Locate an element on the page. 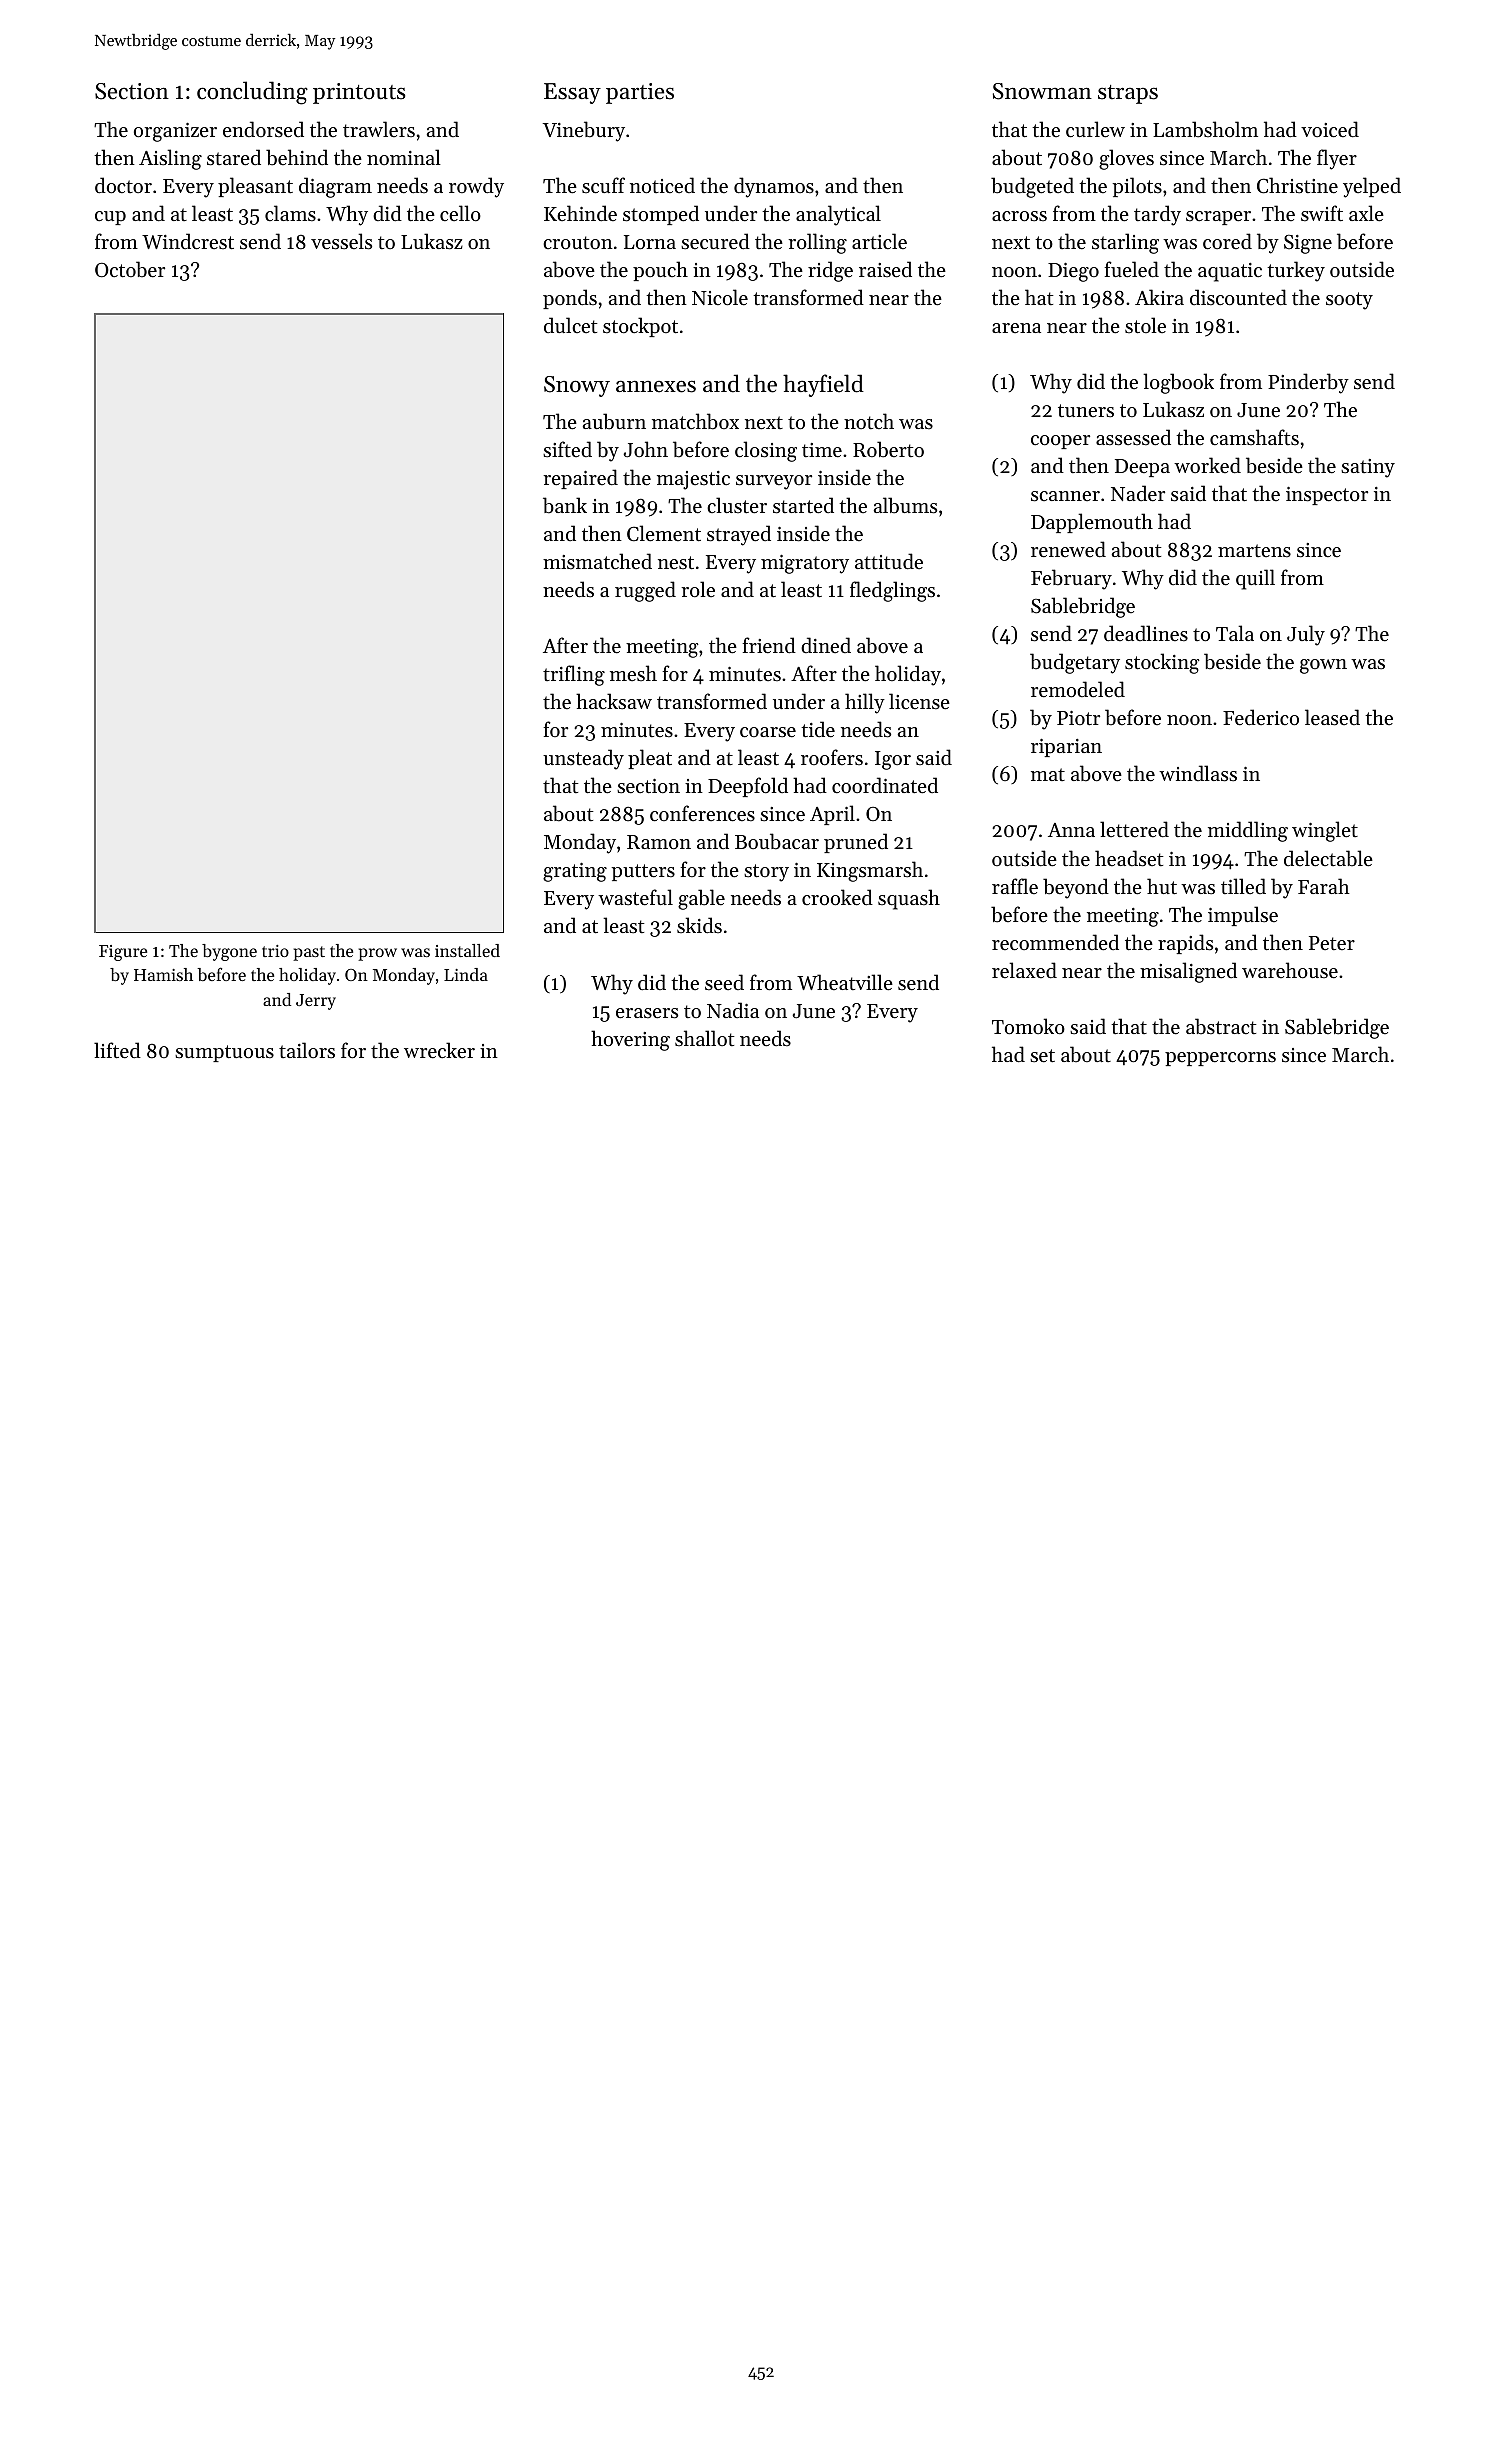  Kingsmarsh is located at coordinates (870, 871).
